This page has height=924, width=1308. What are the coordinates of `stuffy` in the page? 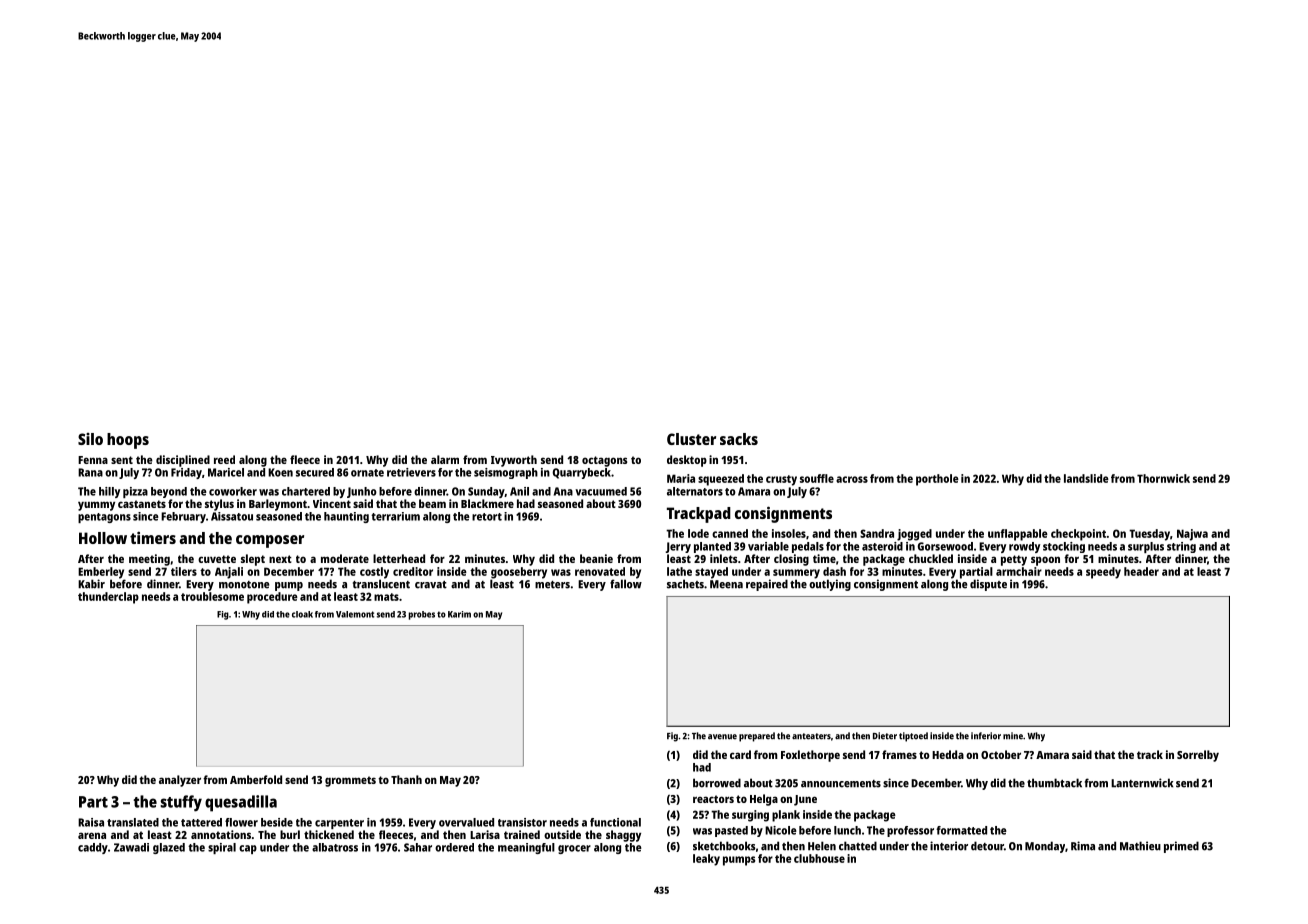 It's located at (181, 803).
